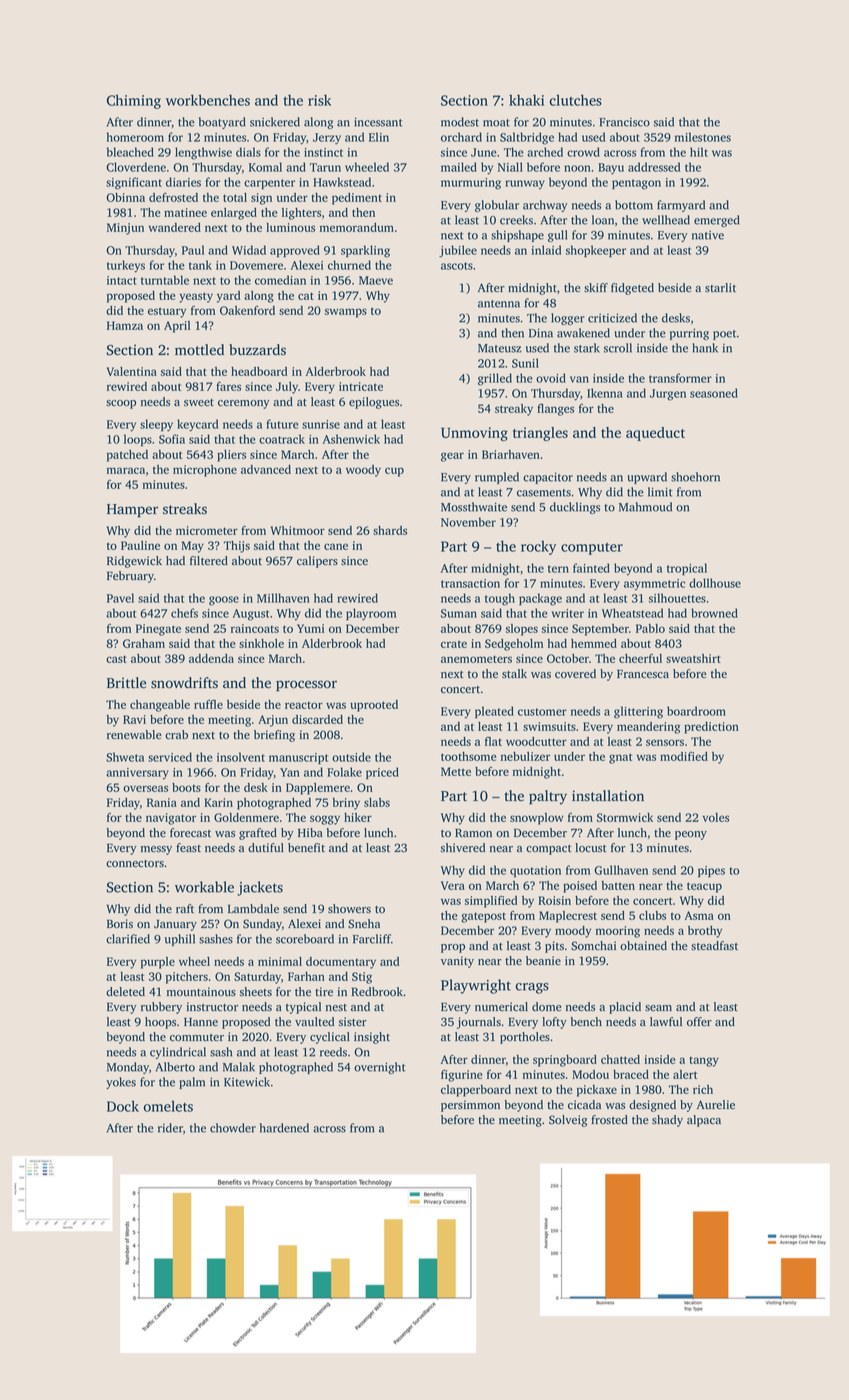 The width and height of the document is (849, 1400). I want to click on insolvent, so click(241, 757).
